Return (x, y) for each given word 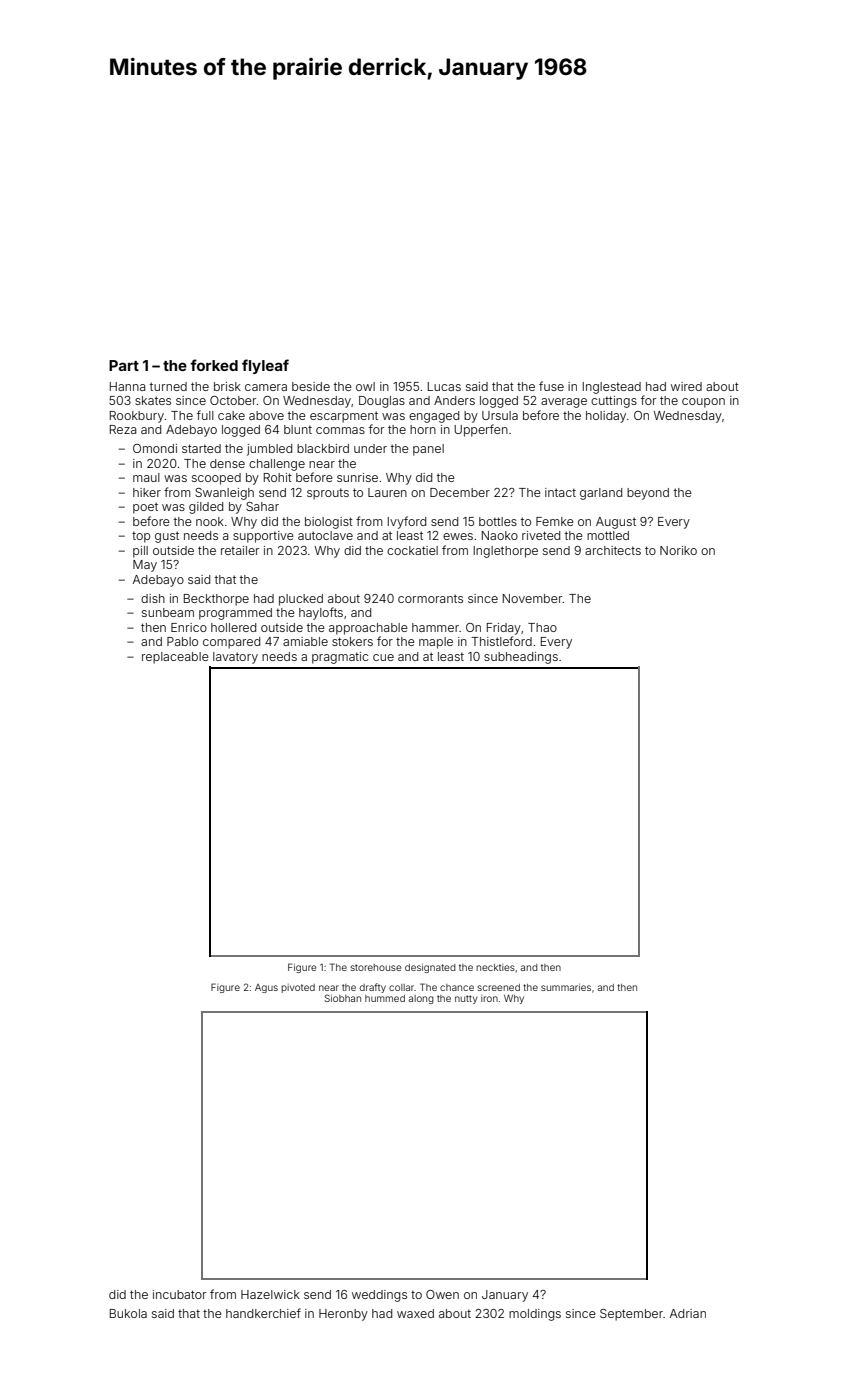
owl (365, 386)
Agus (266, 988)
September (631, 1315)
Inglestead (612, 388)
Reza (123, 429)
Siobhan (342, 998)
